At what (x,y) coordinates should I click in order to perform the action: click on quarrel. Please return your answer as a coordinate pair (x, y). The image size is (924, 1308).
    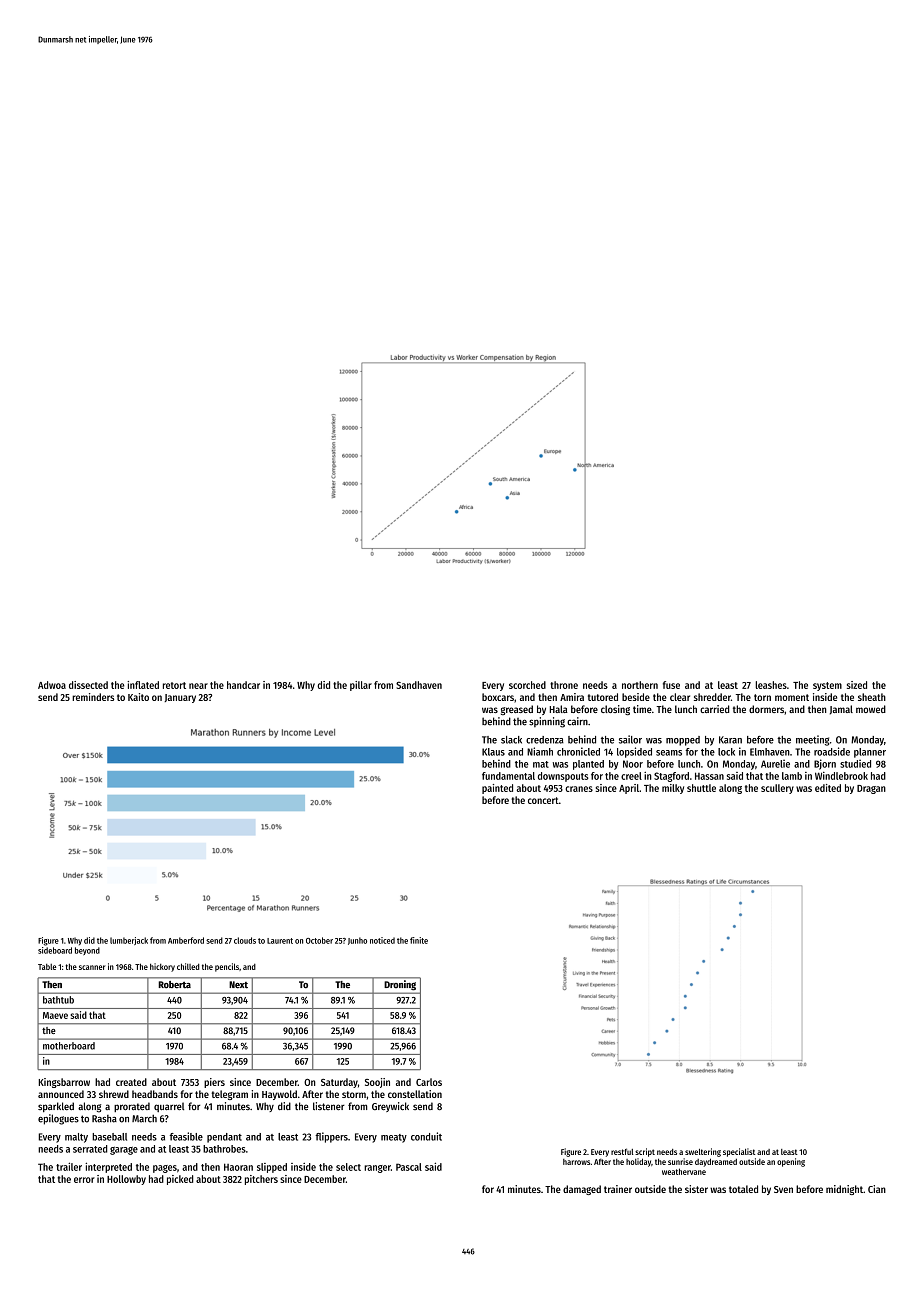
    Looking at the image, I should click on (169, 1107).
